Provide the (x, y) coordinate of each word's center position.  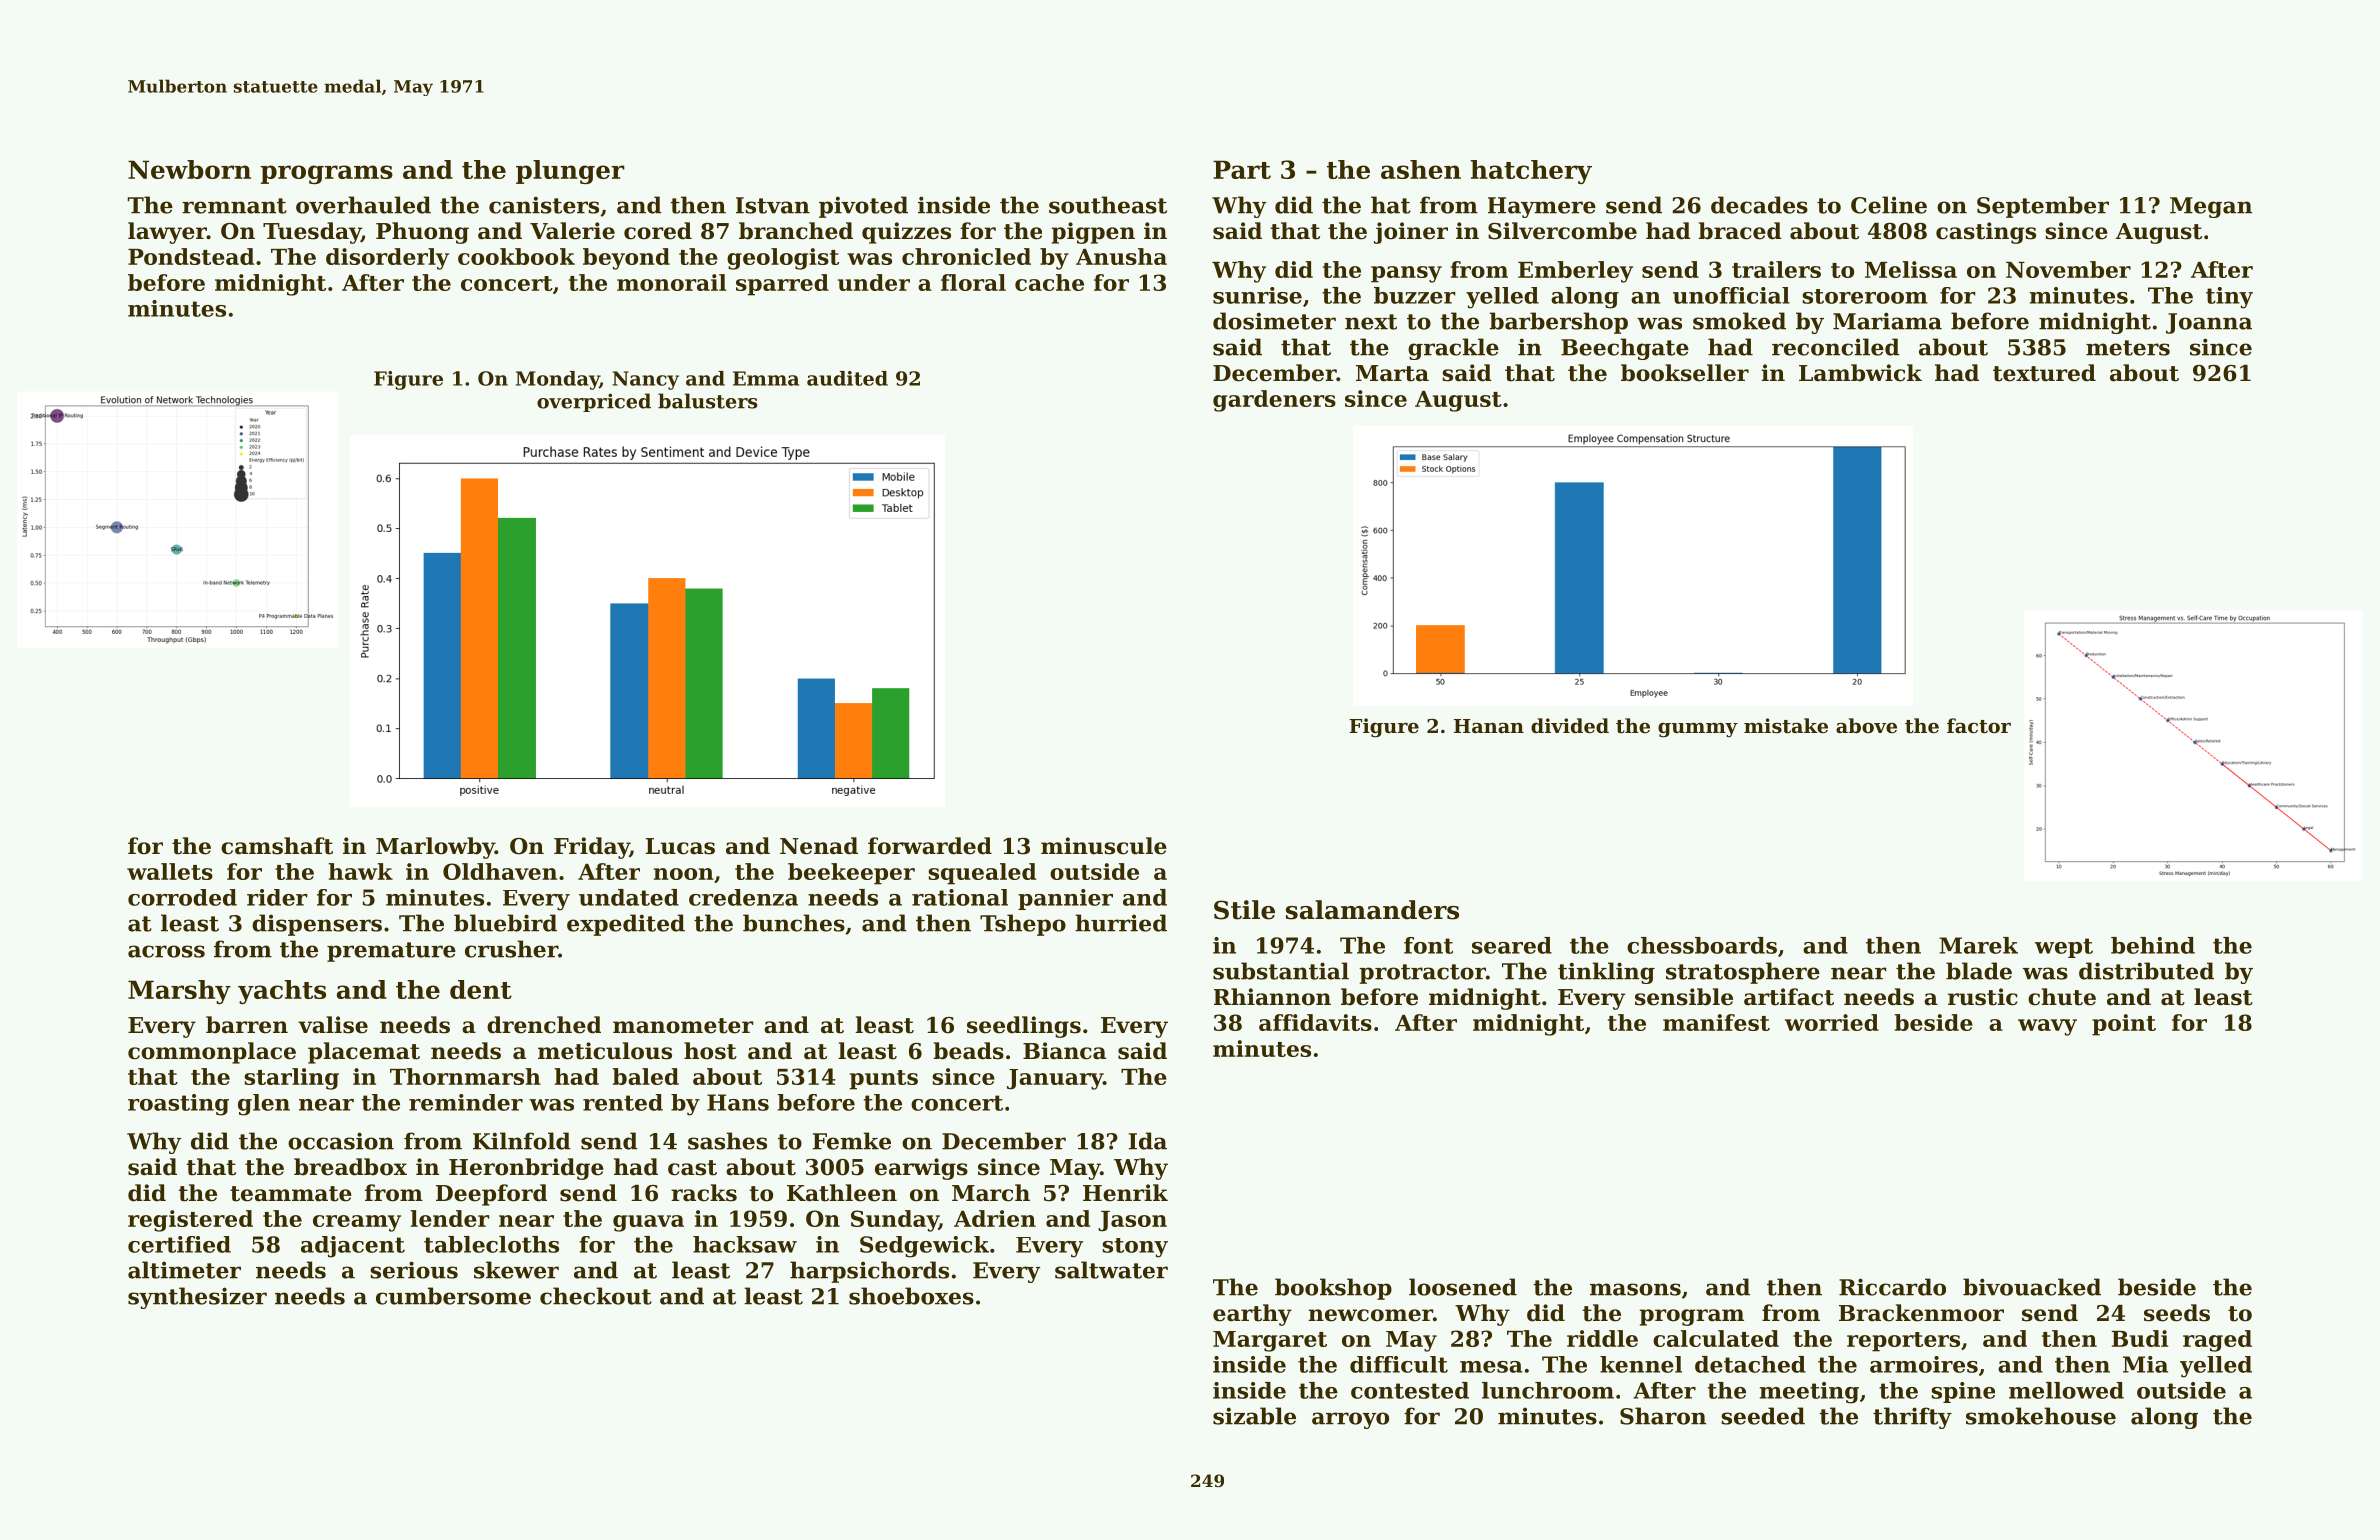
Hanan (1489, 726)
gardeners (1274, 401)
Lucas (680, 846)
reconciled (1836, 347)
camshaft (277, 846)
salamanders (1372, 910)
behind (2153, 945)
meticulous (605, 1051)
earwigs (921, 1169)
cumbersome (453, 1296)
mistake (1786, 726)
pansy (1406, 274)
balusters (708, 401)
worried (1832, 1022)
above (1866, 725)
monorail (671, 282)
